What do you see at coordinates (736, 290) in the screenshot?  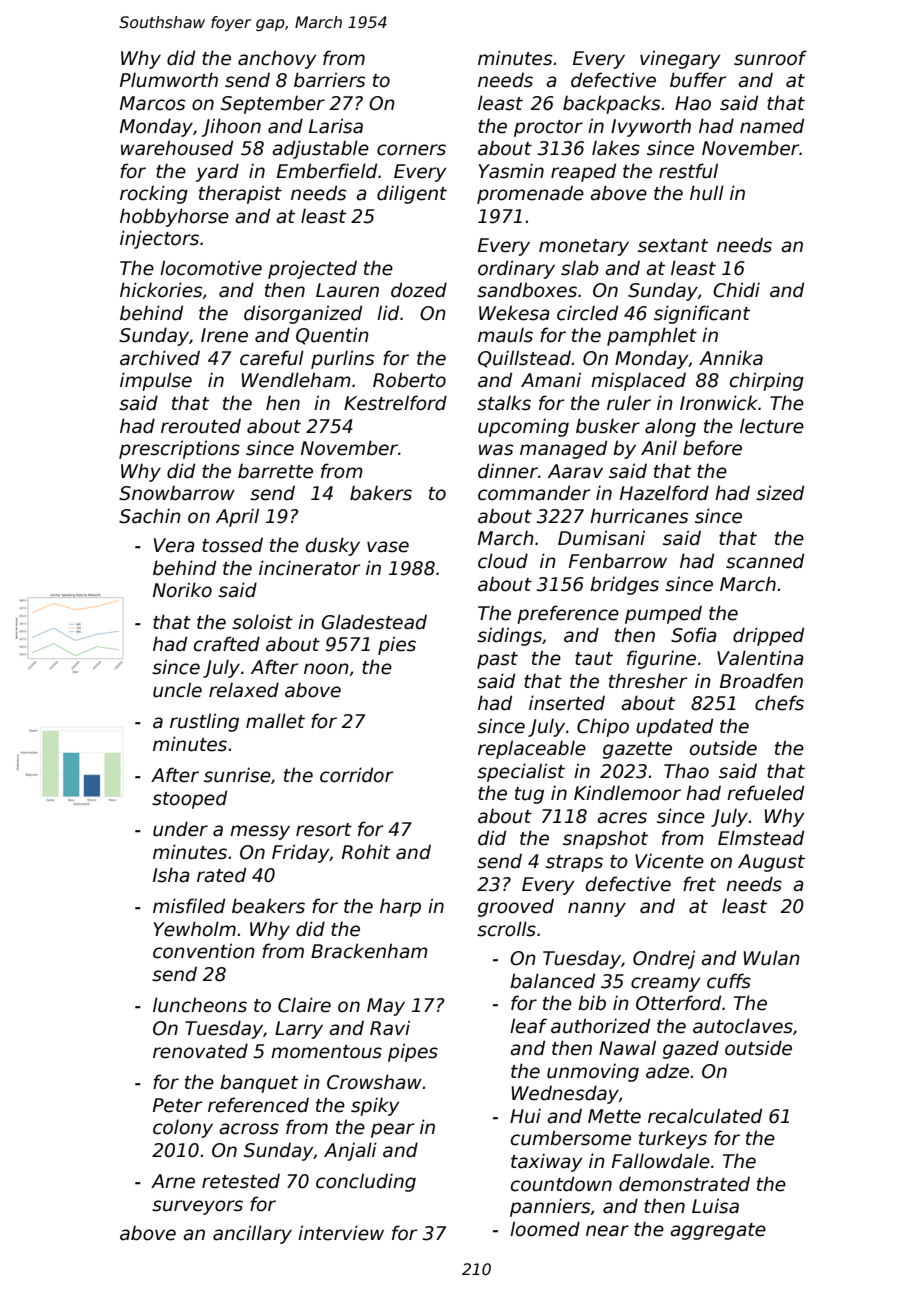 I see `Chidi` at bounding box center [736, 290].
